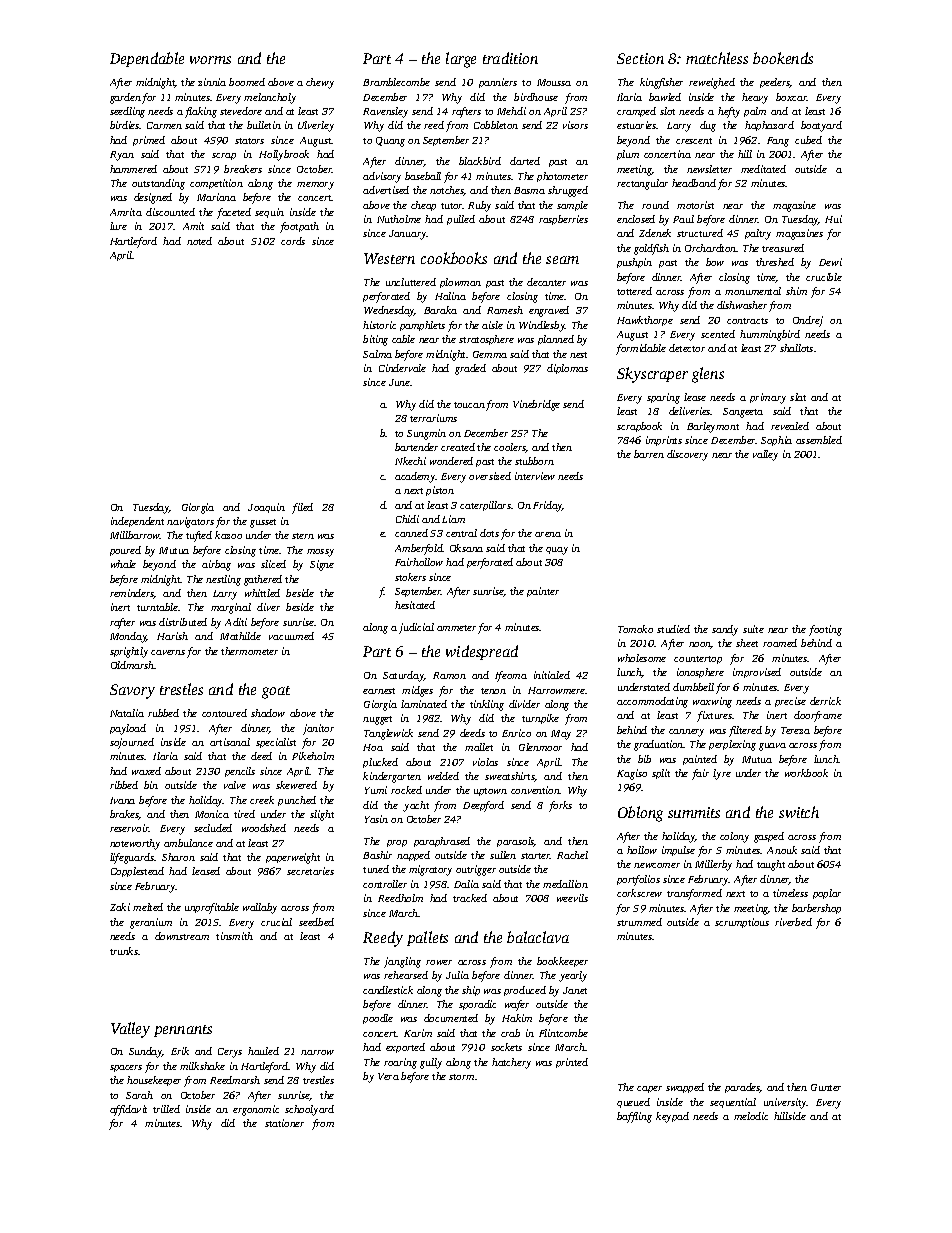 The width and height of the document is (952, 1233). I want to click on meditated, so click(763, 169).
